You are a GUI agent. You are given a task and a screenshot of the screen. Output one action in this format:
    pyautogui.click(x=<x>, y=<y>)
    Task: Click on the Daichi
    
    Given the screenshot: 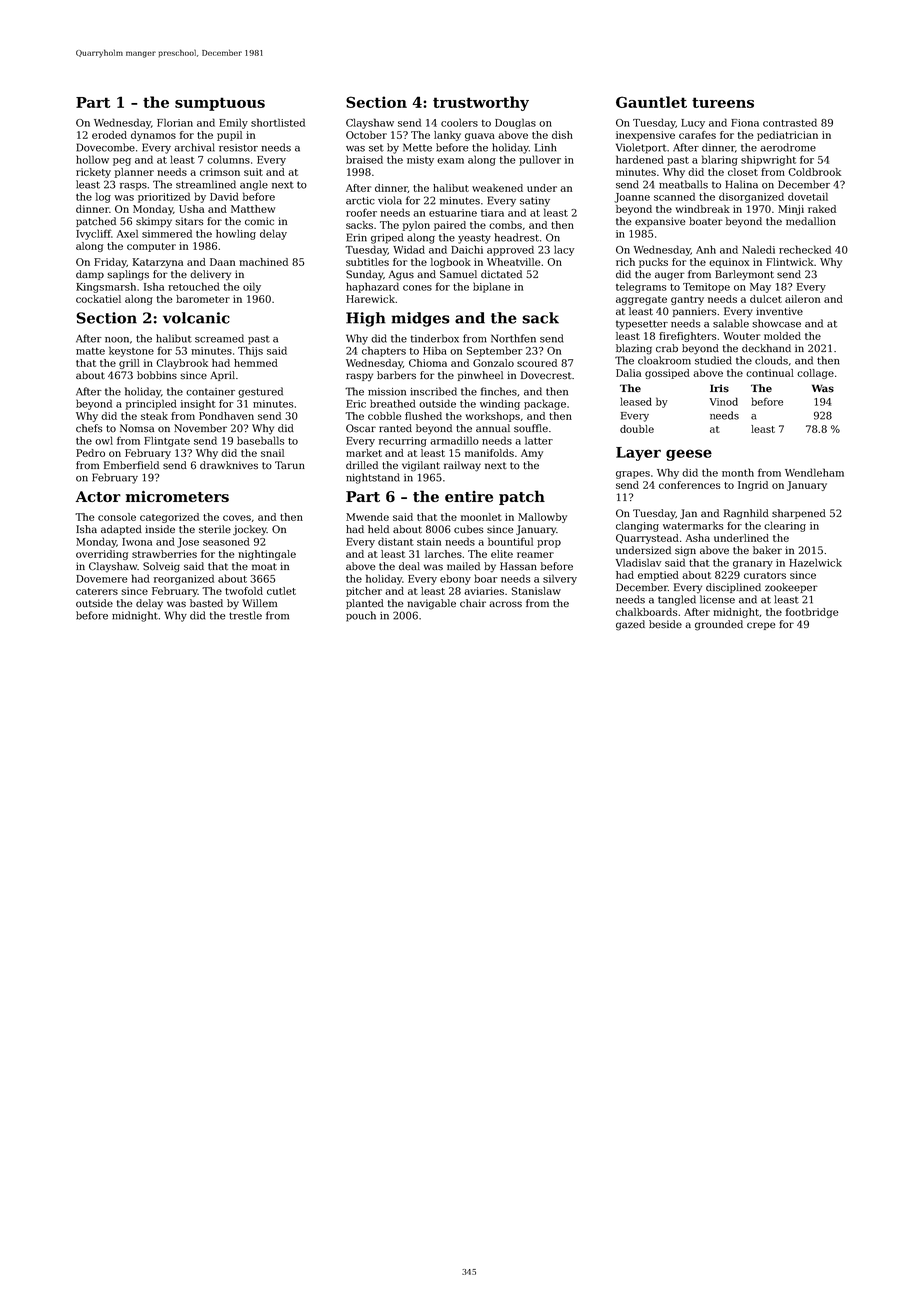 What is the action you would take?
    pyautogui.click(x=467, y=249)
